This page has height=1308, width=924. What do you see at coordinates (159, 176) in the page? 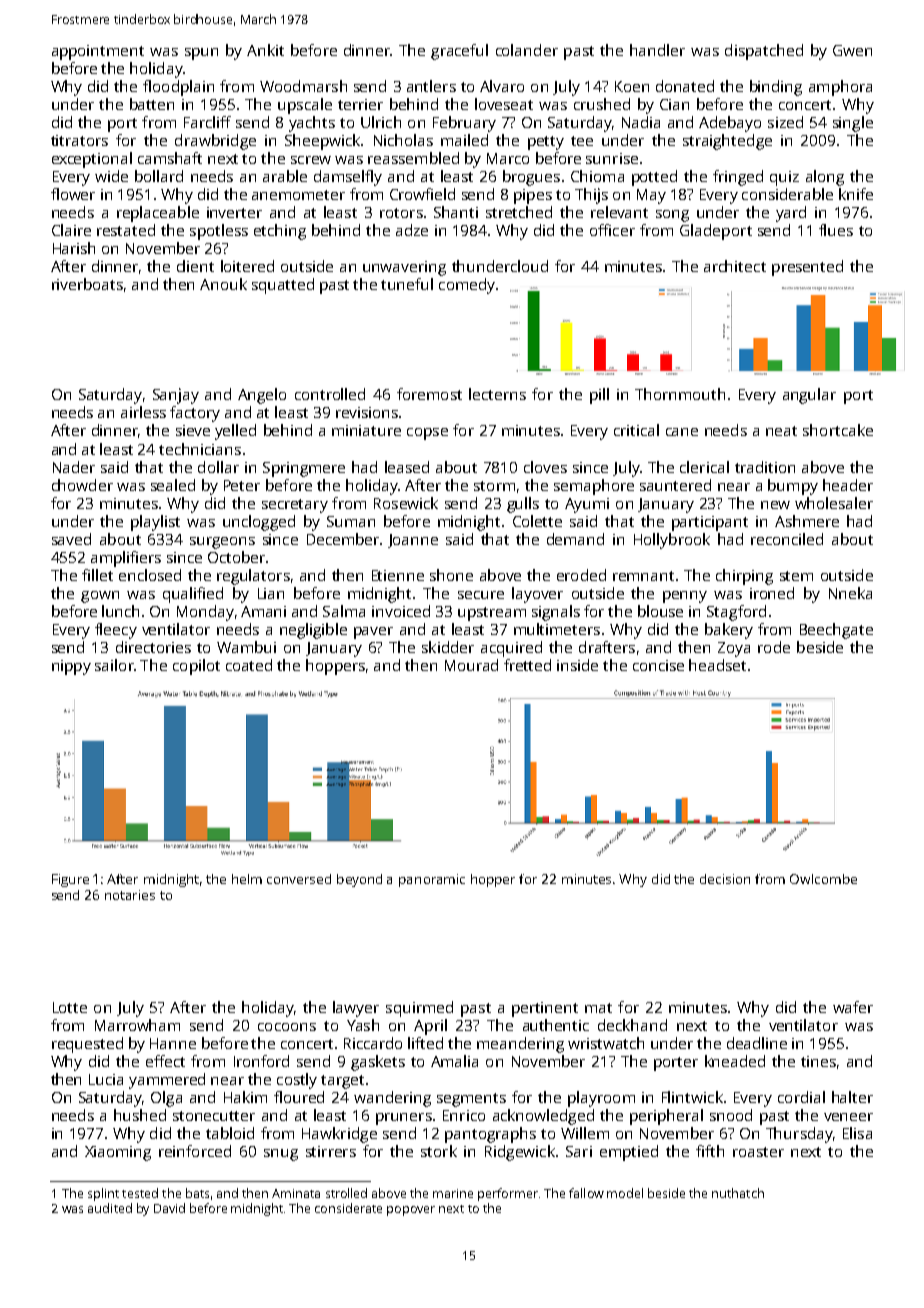
I see `bollard` at bounding box center [159, 176].
